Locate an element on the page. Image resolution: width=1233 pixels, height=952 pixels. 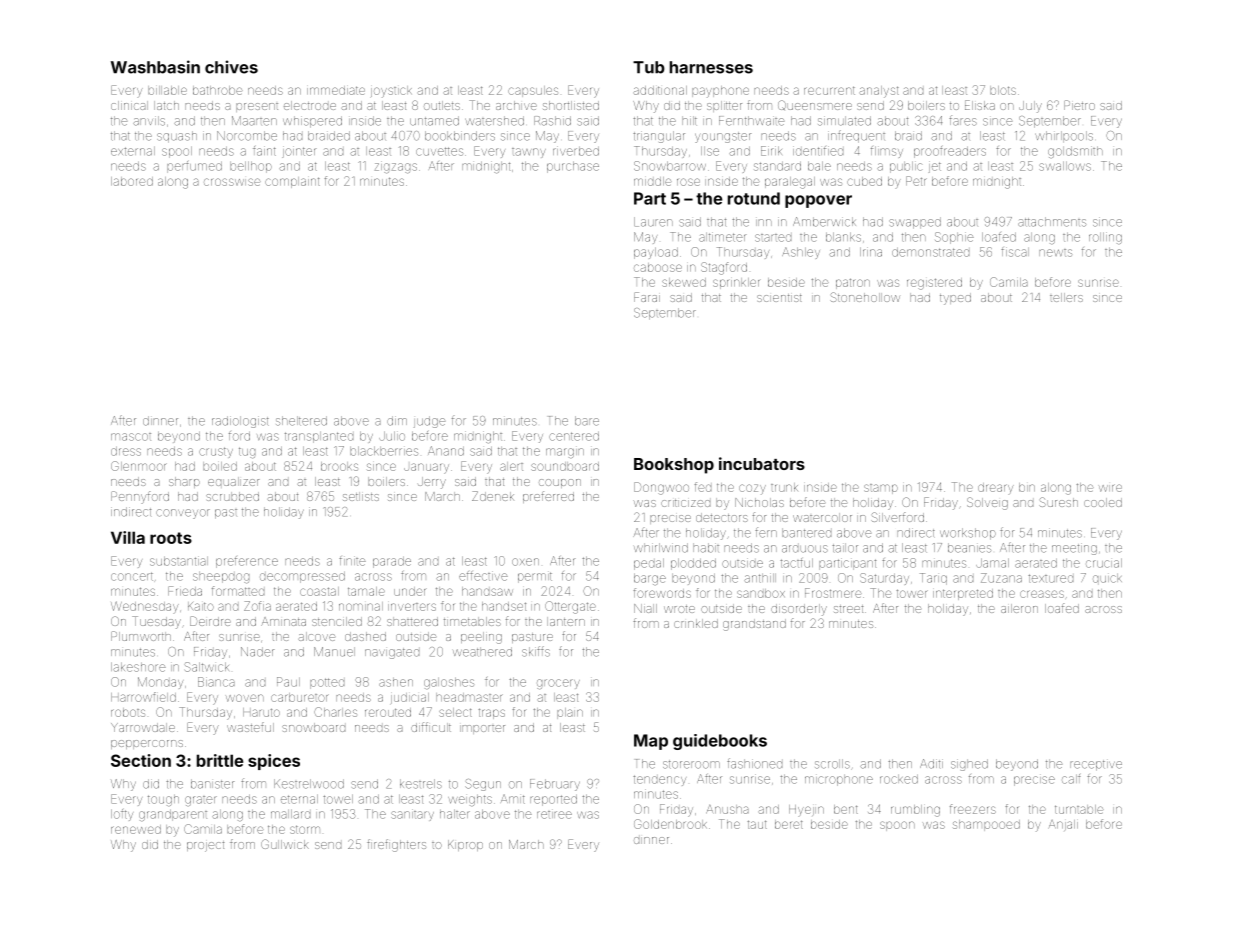
Tub is located at coordinates (649, 67).
